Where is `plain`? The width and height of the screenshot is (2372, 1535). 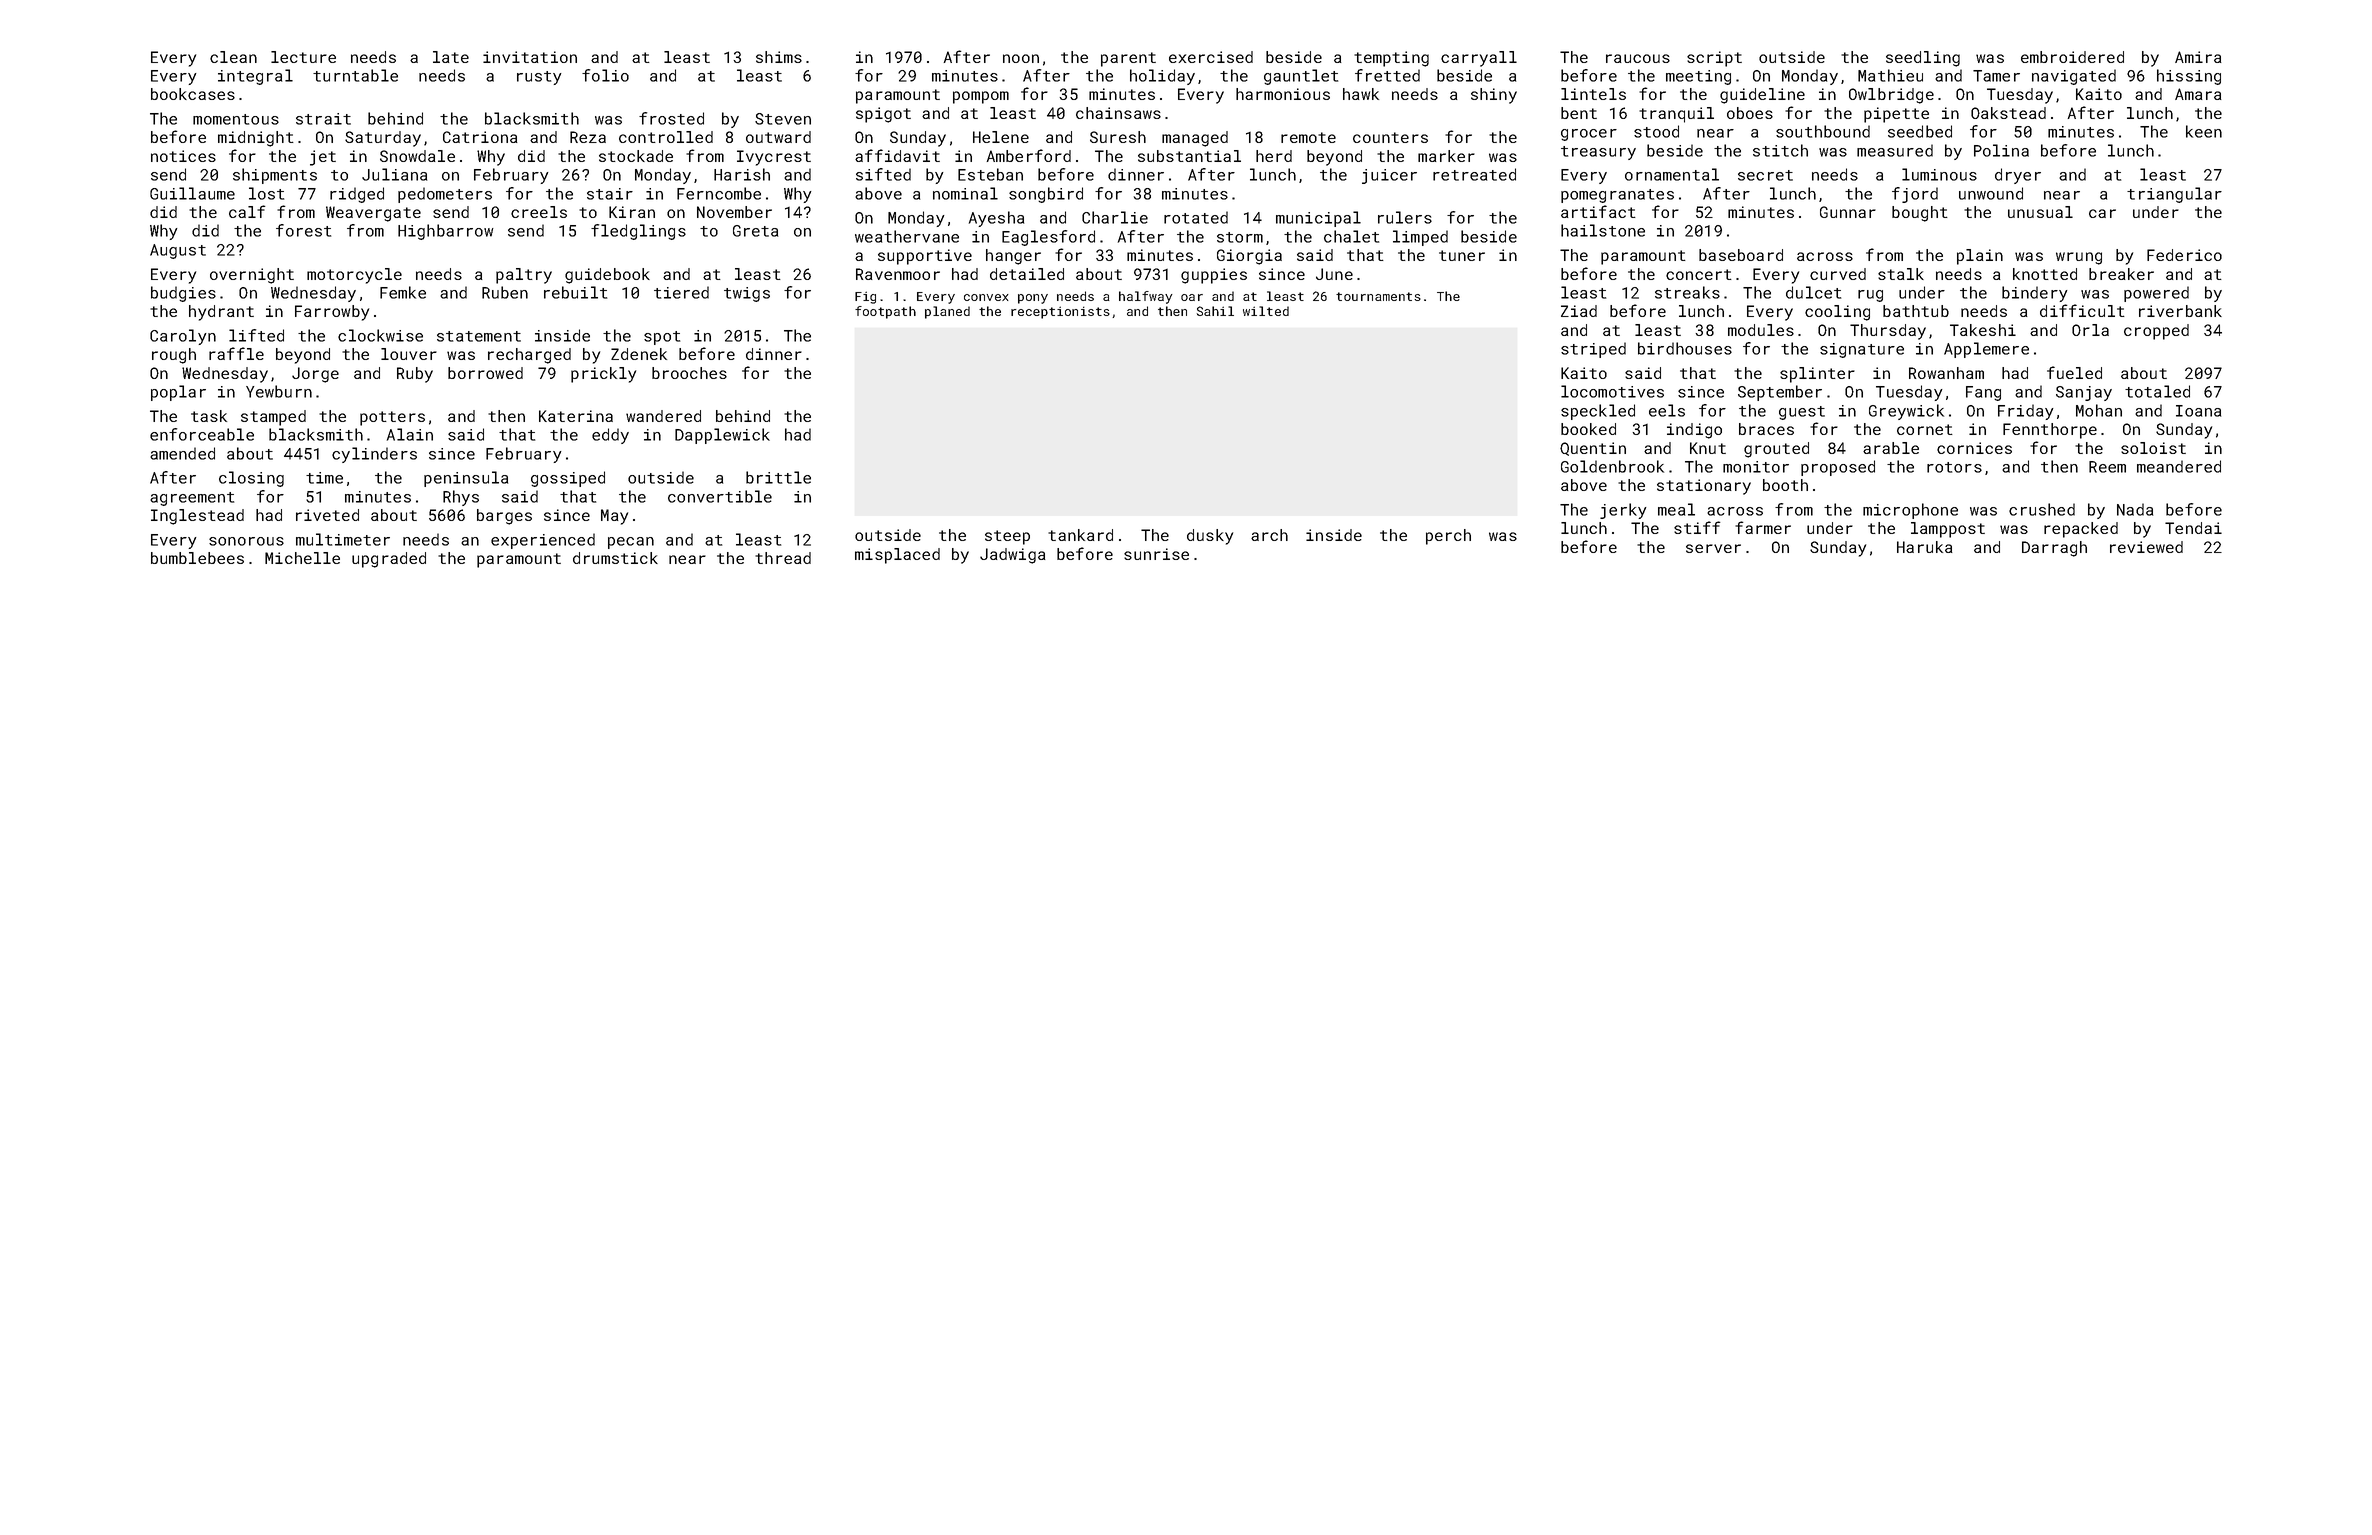 plain is located at coordinates (1980, 257).
